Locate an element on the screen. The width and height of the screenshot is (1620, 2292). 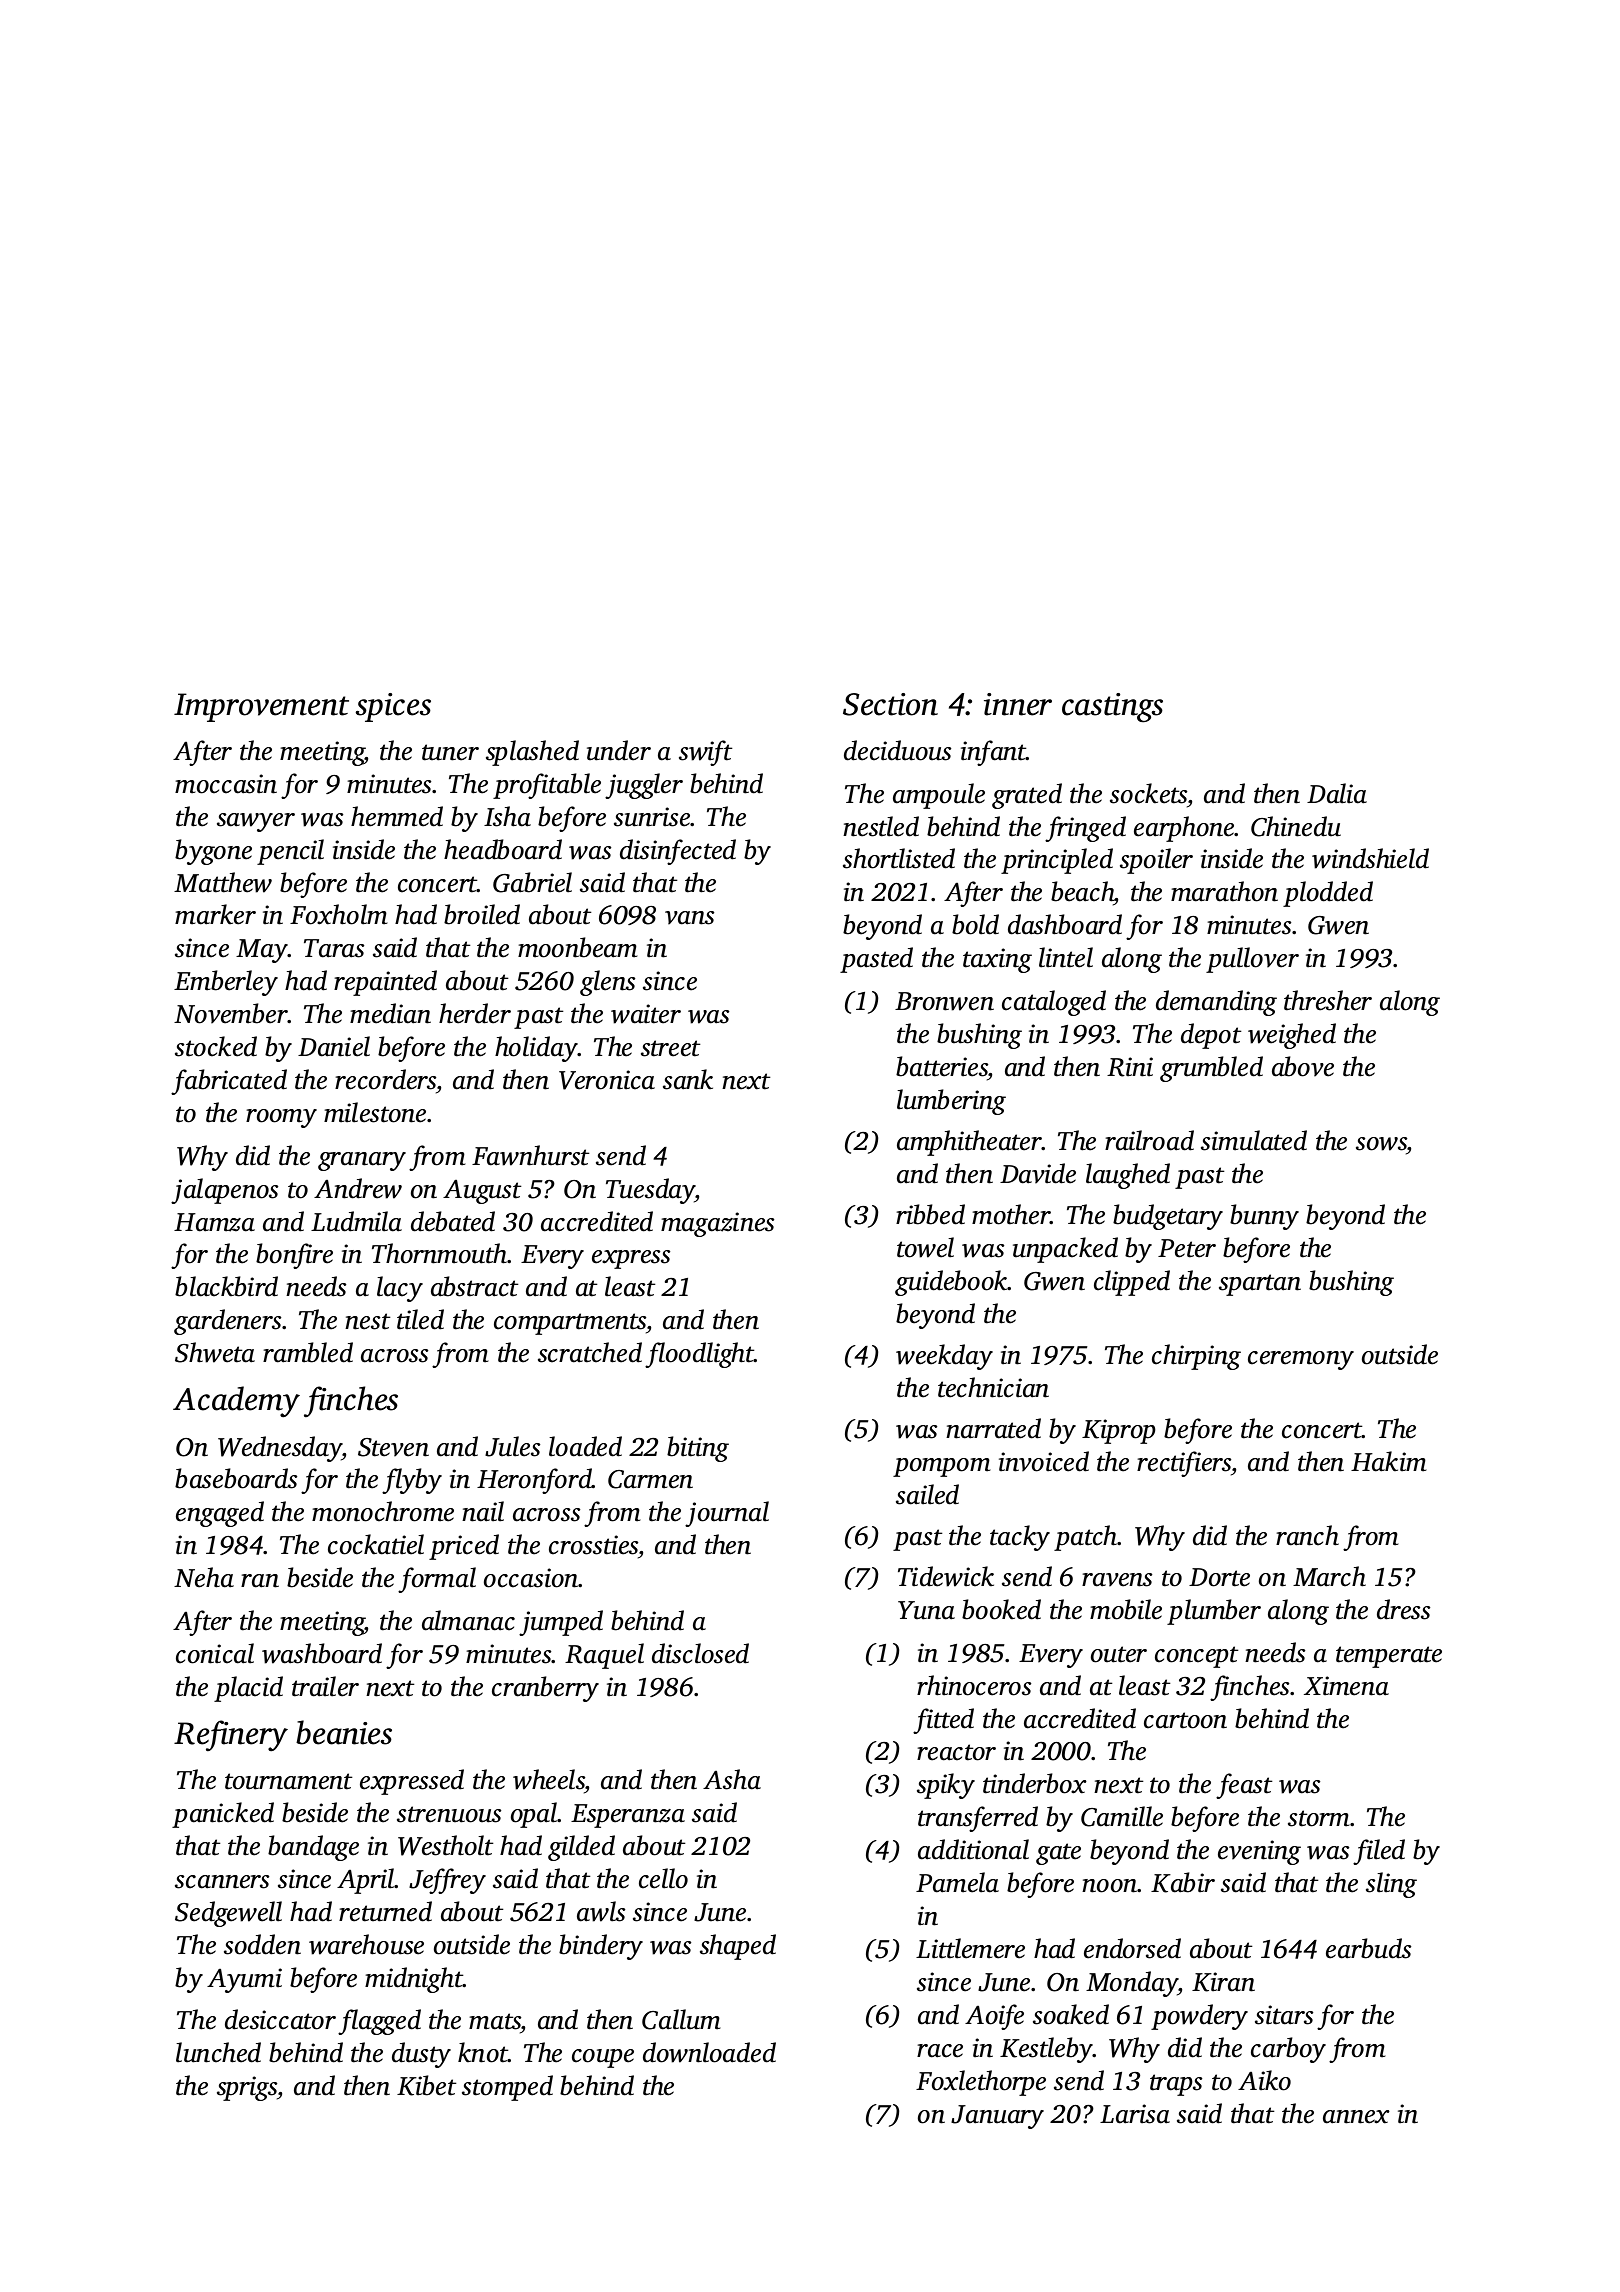
stomped is located at coordinates (507, 2088).
